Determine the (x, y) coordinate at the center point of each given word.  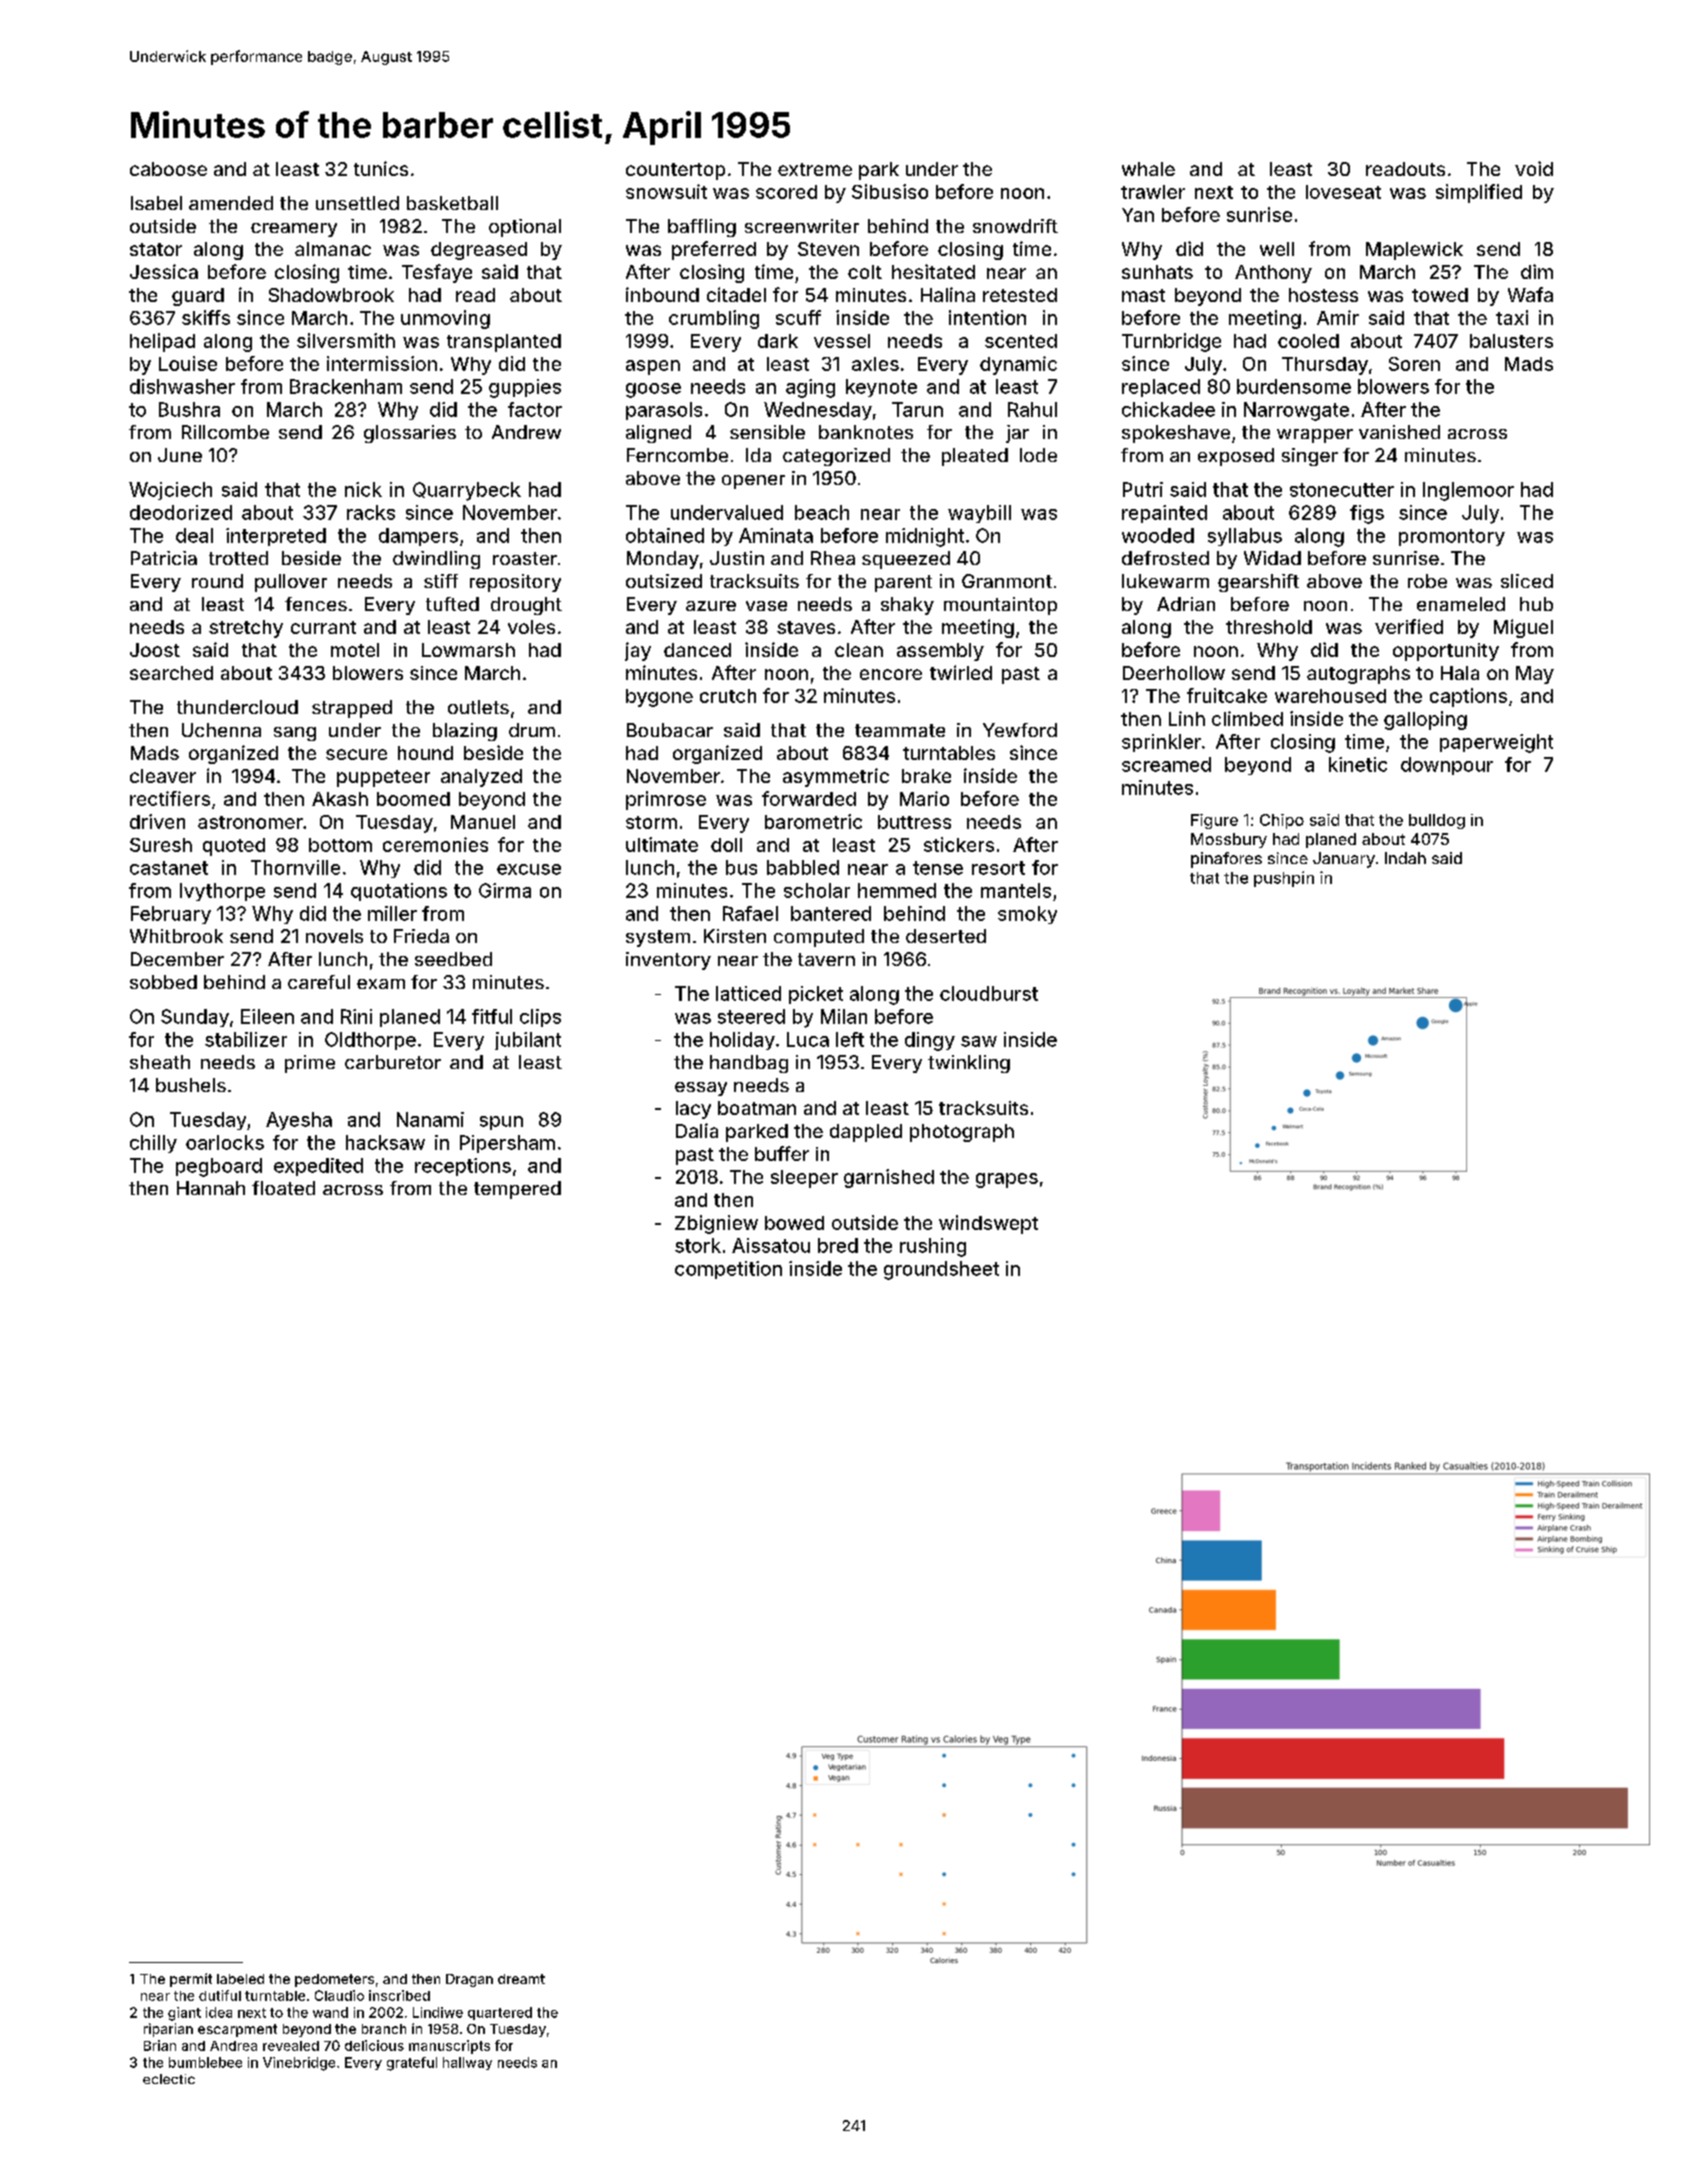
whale (1148, 169)
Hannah (211, 1188)
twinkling (969, 1064)
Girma (505, 890)
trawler (1153, 192)
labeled (240, 1979)
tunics (381, 168)
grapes (1007, 1180)
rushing (933, 1247)
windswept (988, 1224)
